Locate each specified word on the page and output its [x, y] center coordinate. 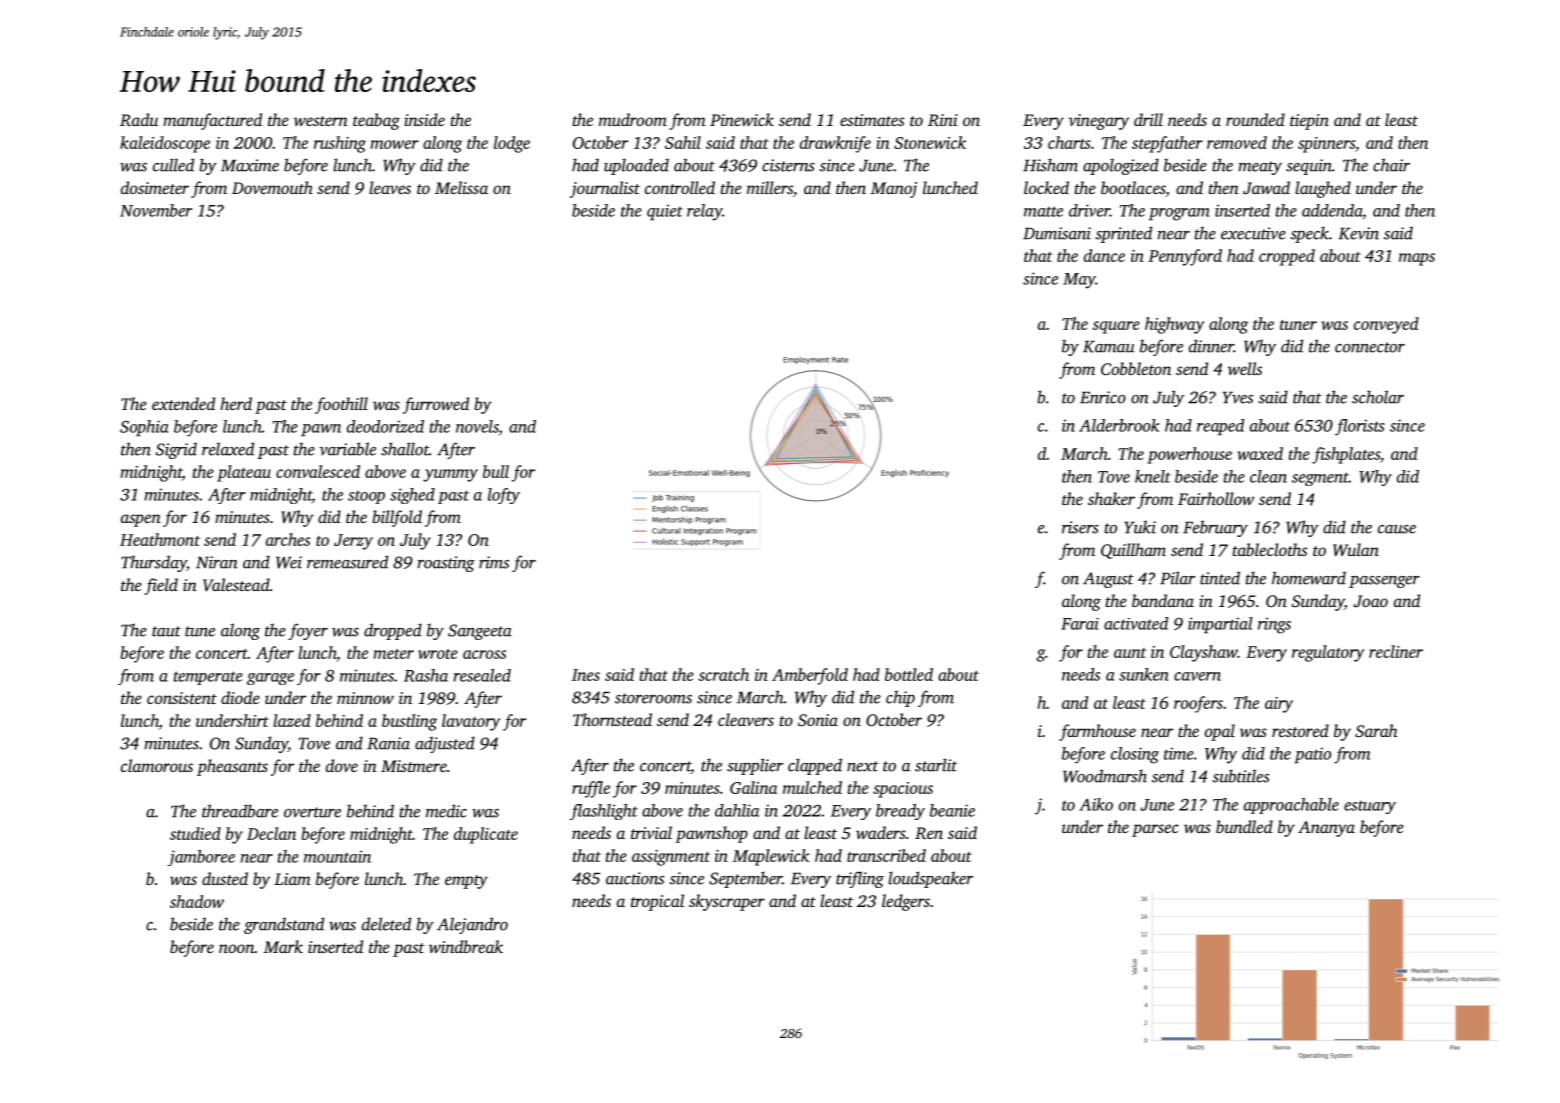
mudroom [633, 119]
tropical [657, 902]
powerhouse [1189, 455]
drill [1148, 119]
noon [236, 948]
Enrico [1103, 397]
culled [173, 165]
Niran [217, 562]
